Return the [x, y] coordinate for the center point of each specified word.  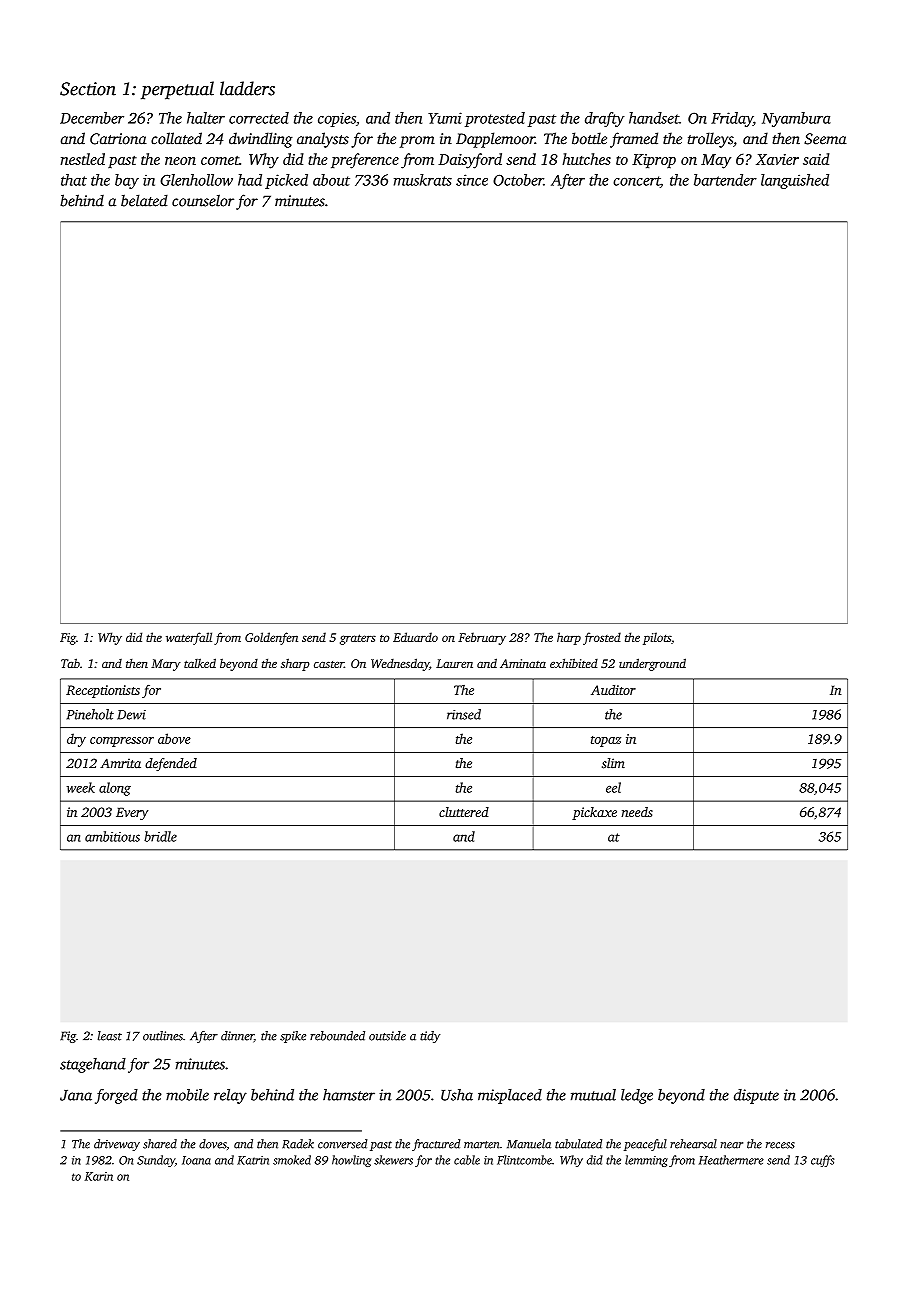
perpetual [177, 90]
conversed [342, 1144]
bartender [725, 180]
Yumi [445, 118]
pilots [657, 638]
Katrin [253, 1160]
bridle [160, 836]
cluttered [464, 812]
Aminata [523, 663]
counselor [203, 200]
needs [637, 812]
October [518, 180]
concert [636, 181]
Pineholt [90, 714]
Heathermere [731, 1160]
